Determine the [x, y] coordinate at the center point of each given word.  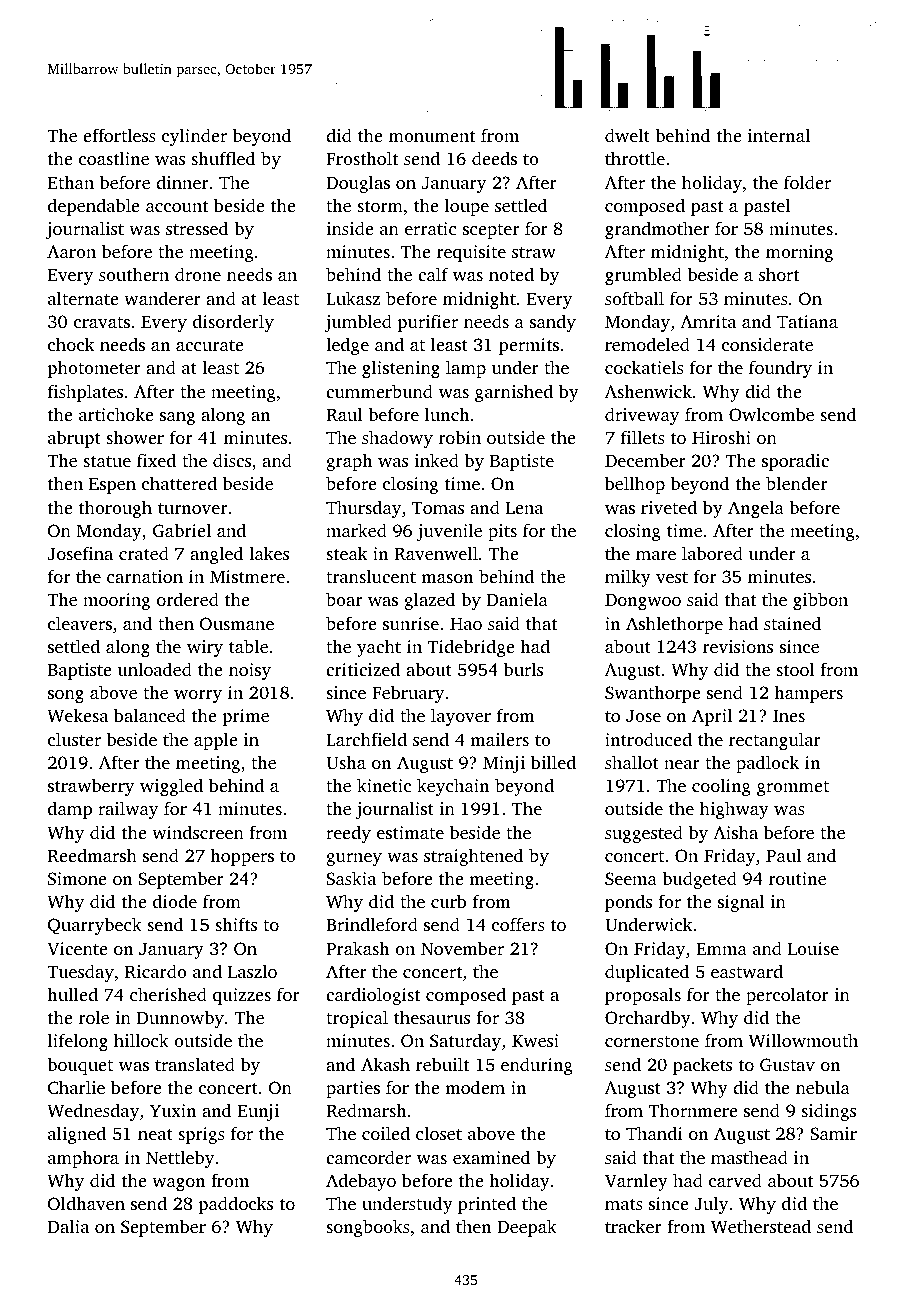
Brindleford [372, 924]
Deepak [527, 1228]
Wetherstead [761, 1226]
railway [128, 810]
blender [796, 483]
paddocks [235, 1205]
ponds [628, 903]
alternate [83, 298]
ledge [347, 346]
